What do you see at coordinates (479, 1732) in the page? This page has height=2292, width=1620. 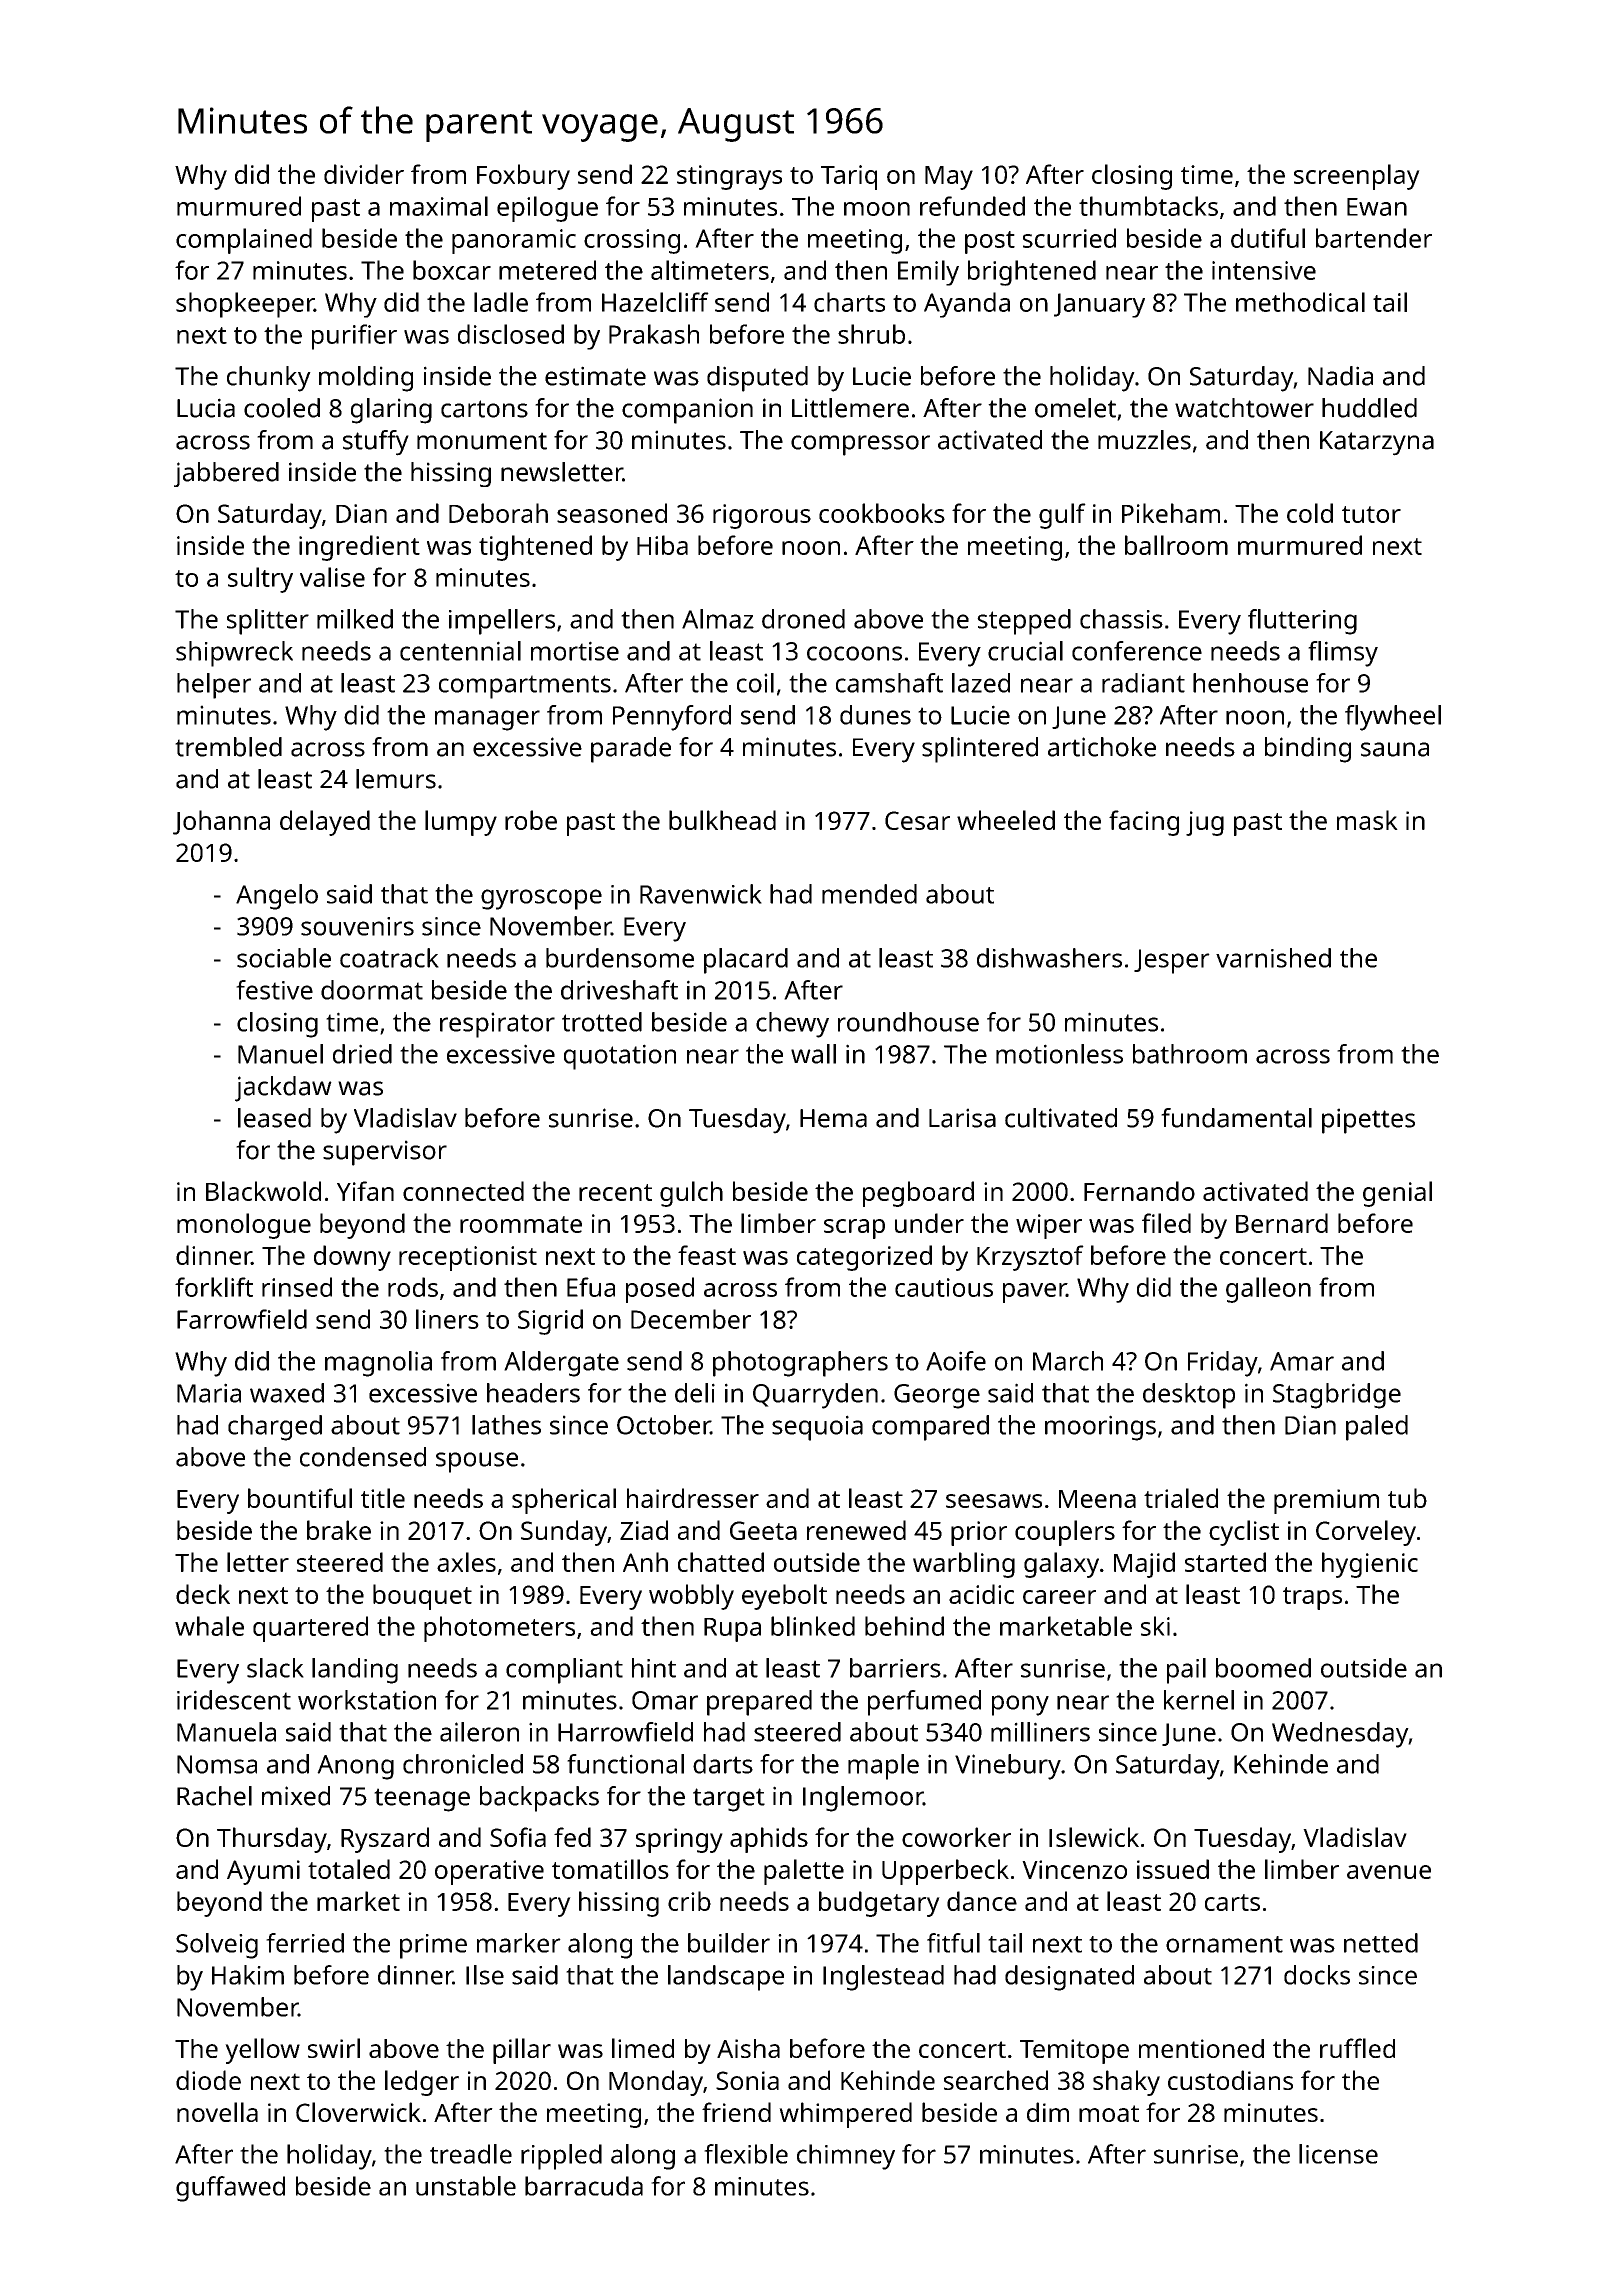 I see `aileron` at bounding box center [479, 1732].
